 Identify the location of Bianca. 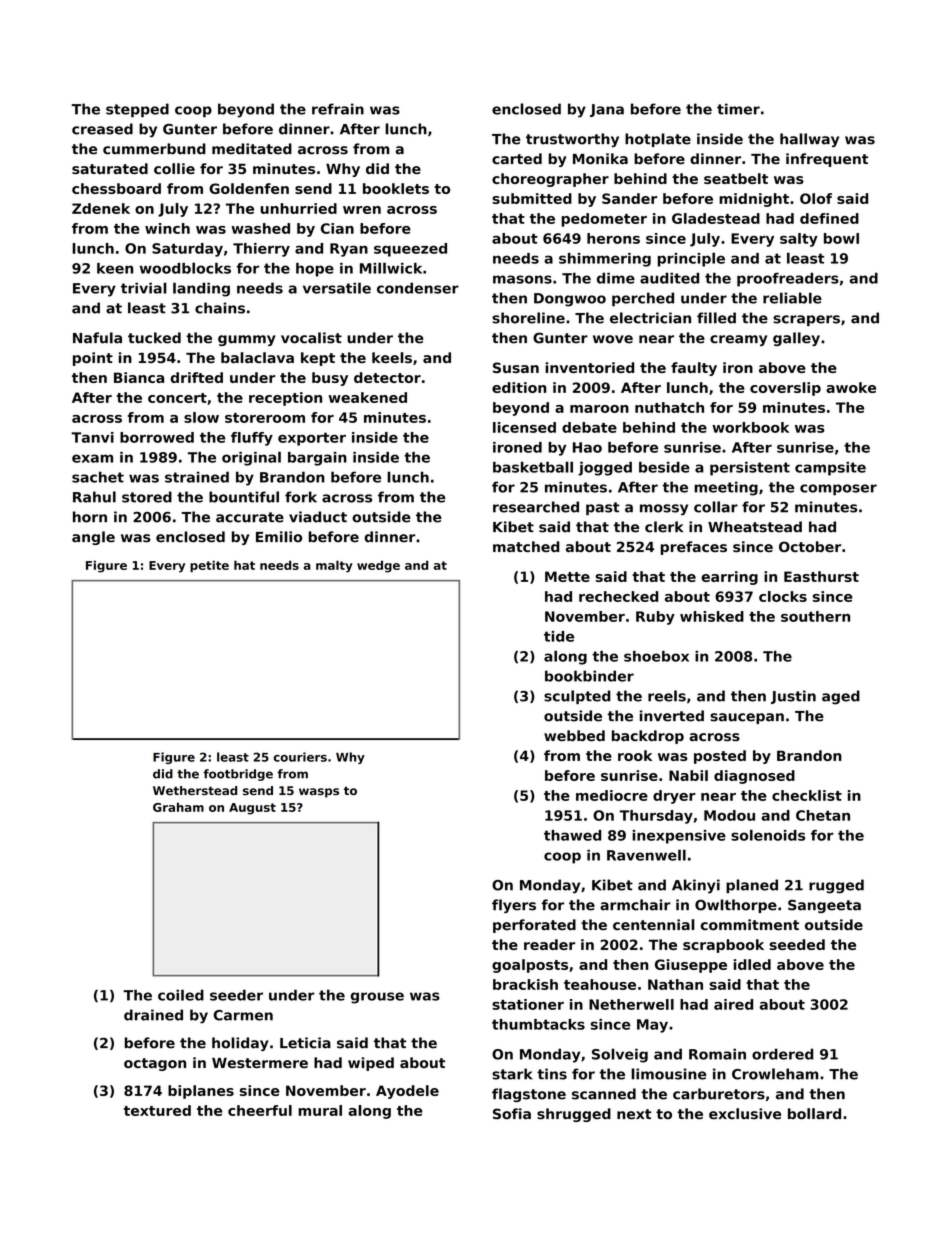
(139, 377).
